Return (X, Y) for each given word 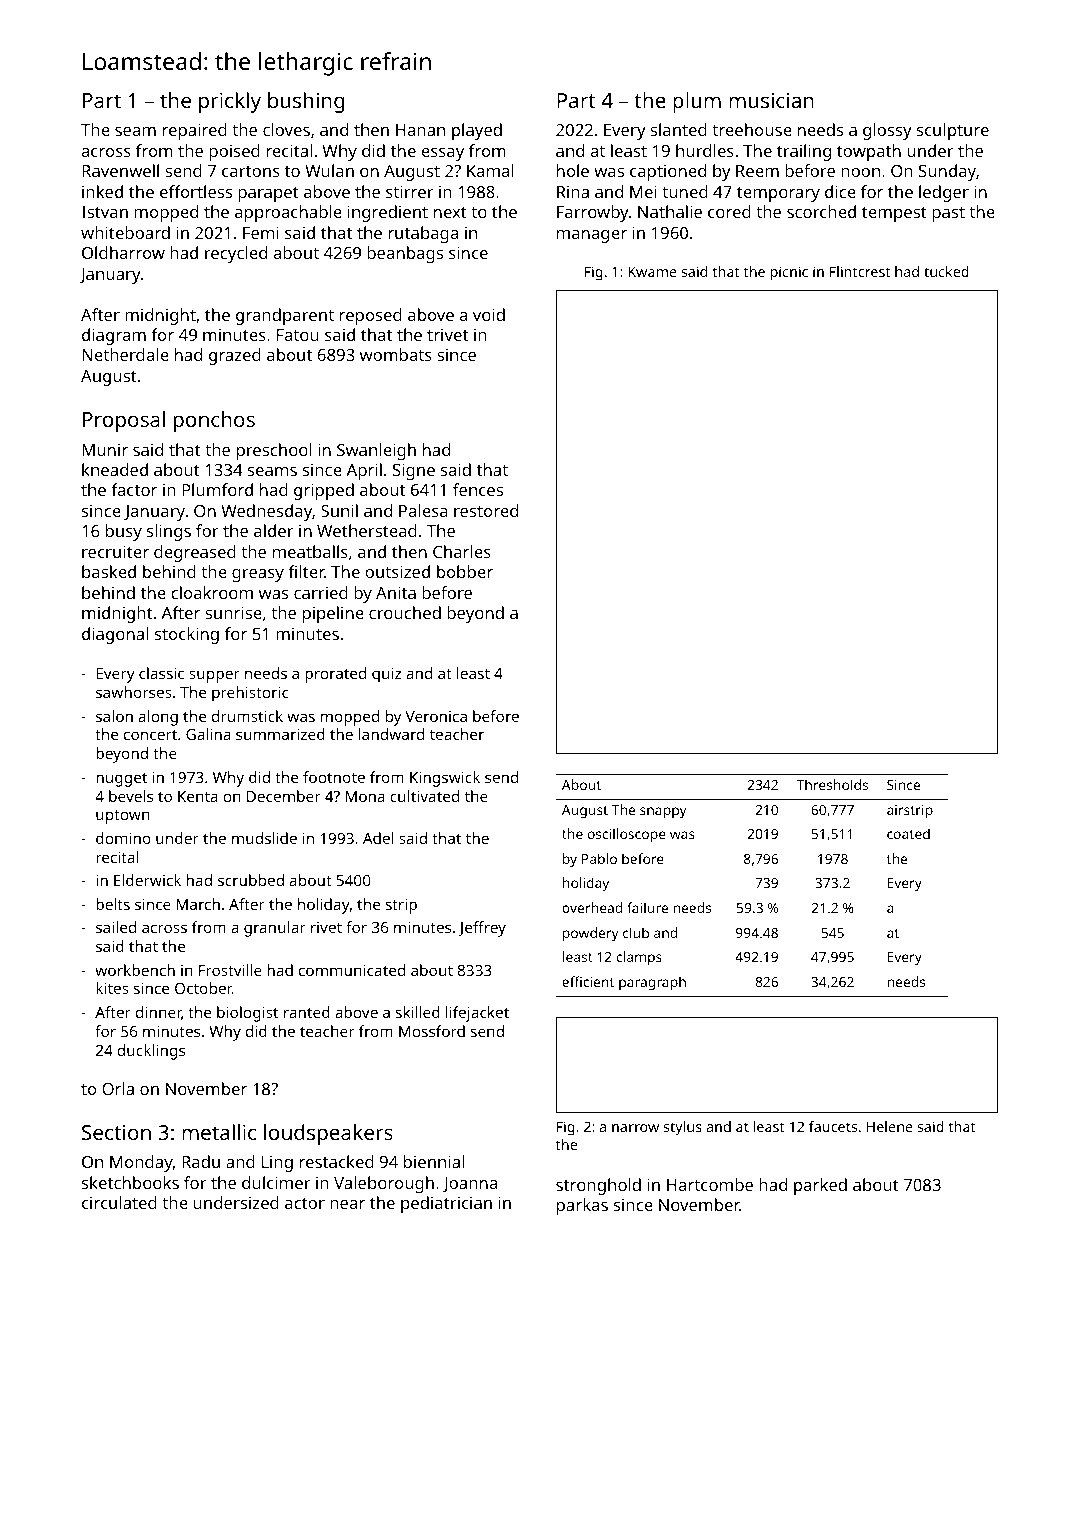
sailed (116, 927)
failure (647, 907)
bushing (306, 102)
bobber (465, 571)
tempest (894, 214)
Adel (378, 838)
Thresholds (832, 784)
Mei (643, 192)
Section (116, 1132)
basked (109, 571)
